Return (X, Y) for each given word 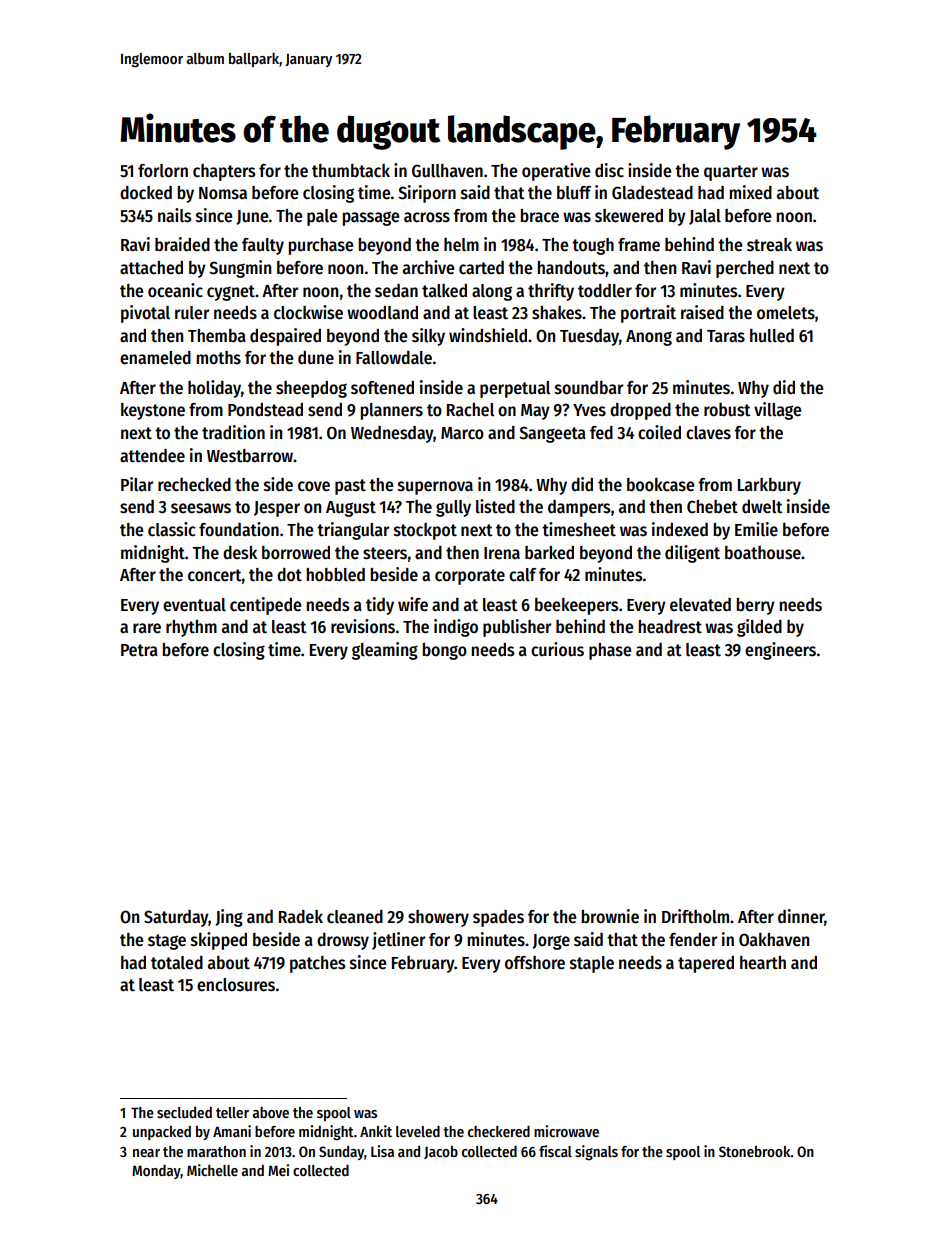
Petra (139, 650)
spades (498, 918)
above (270, 1112)
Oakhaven (774, 940)
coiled (659, 432)
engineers (780, 651)
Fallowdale (394, 358)
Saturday (176, 918)
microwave (566, 1131)
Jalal (705, 217)
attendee (152, 456)
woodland (382, 313)
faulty (263, 246)
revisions (363, 626)
